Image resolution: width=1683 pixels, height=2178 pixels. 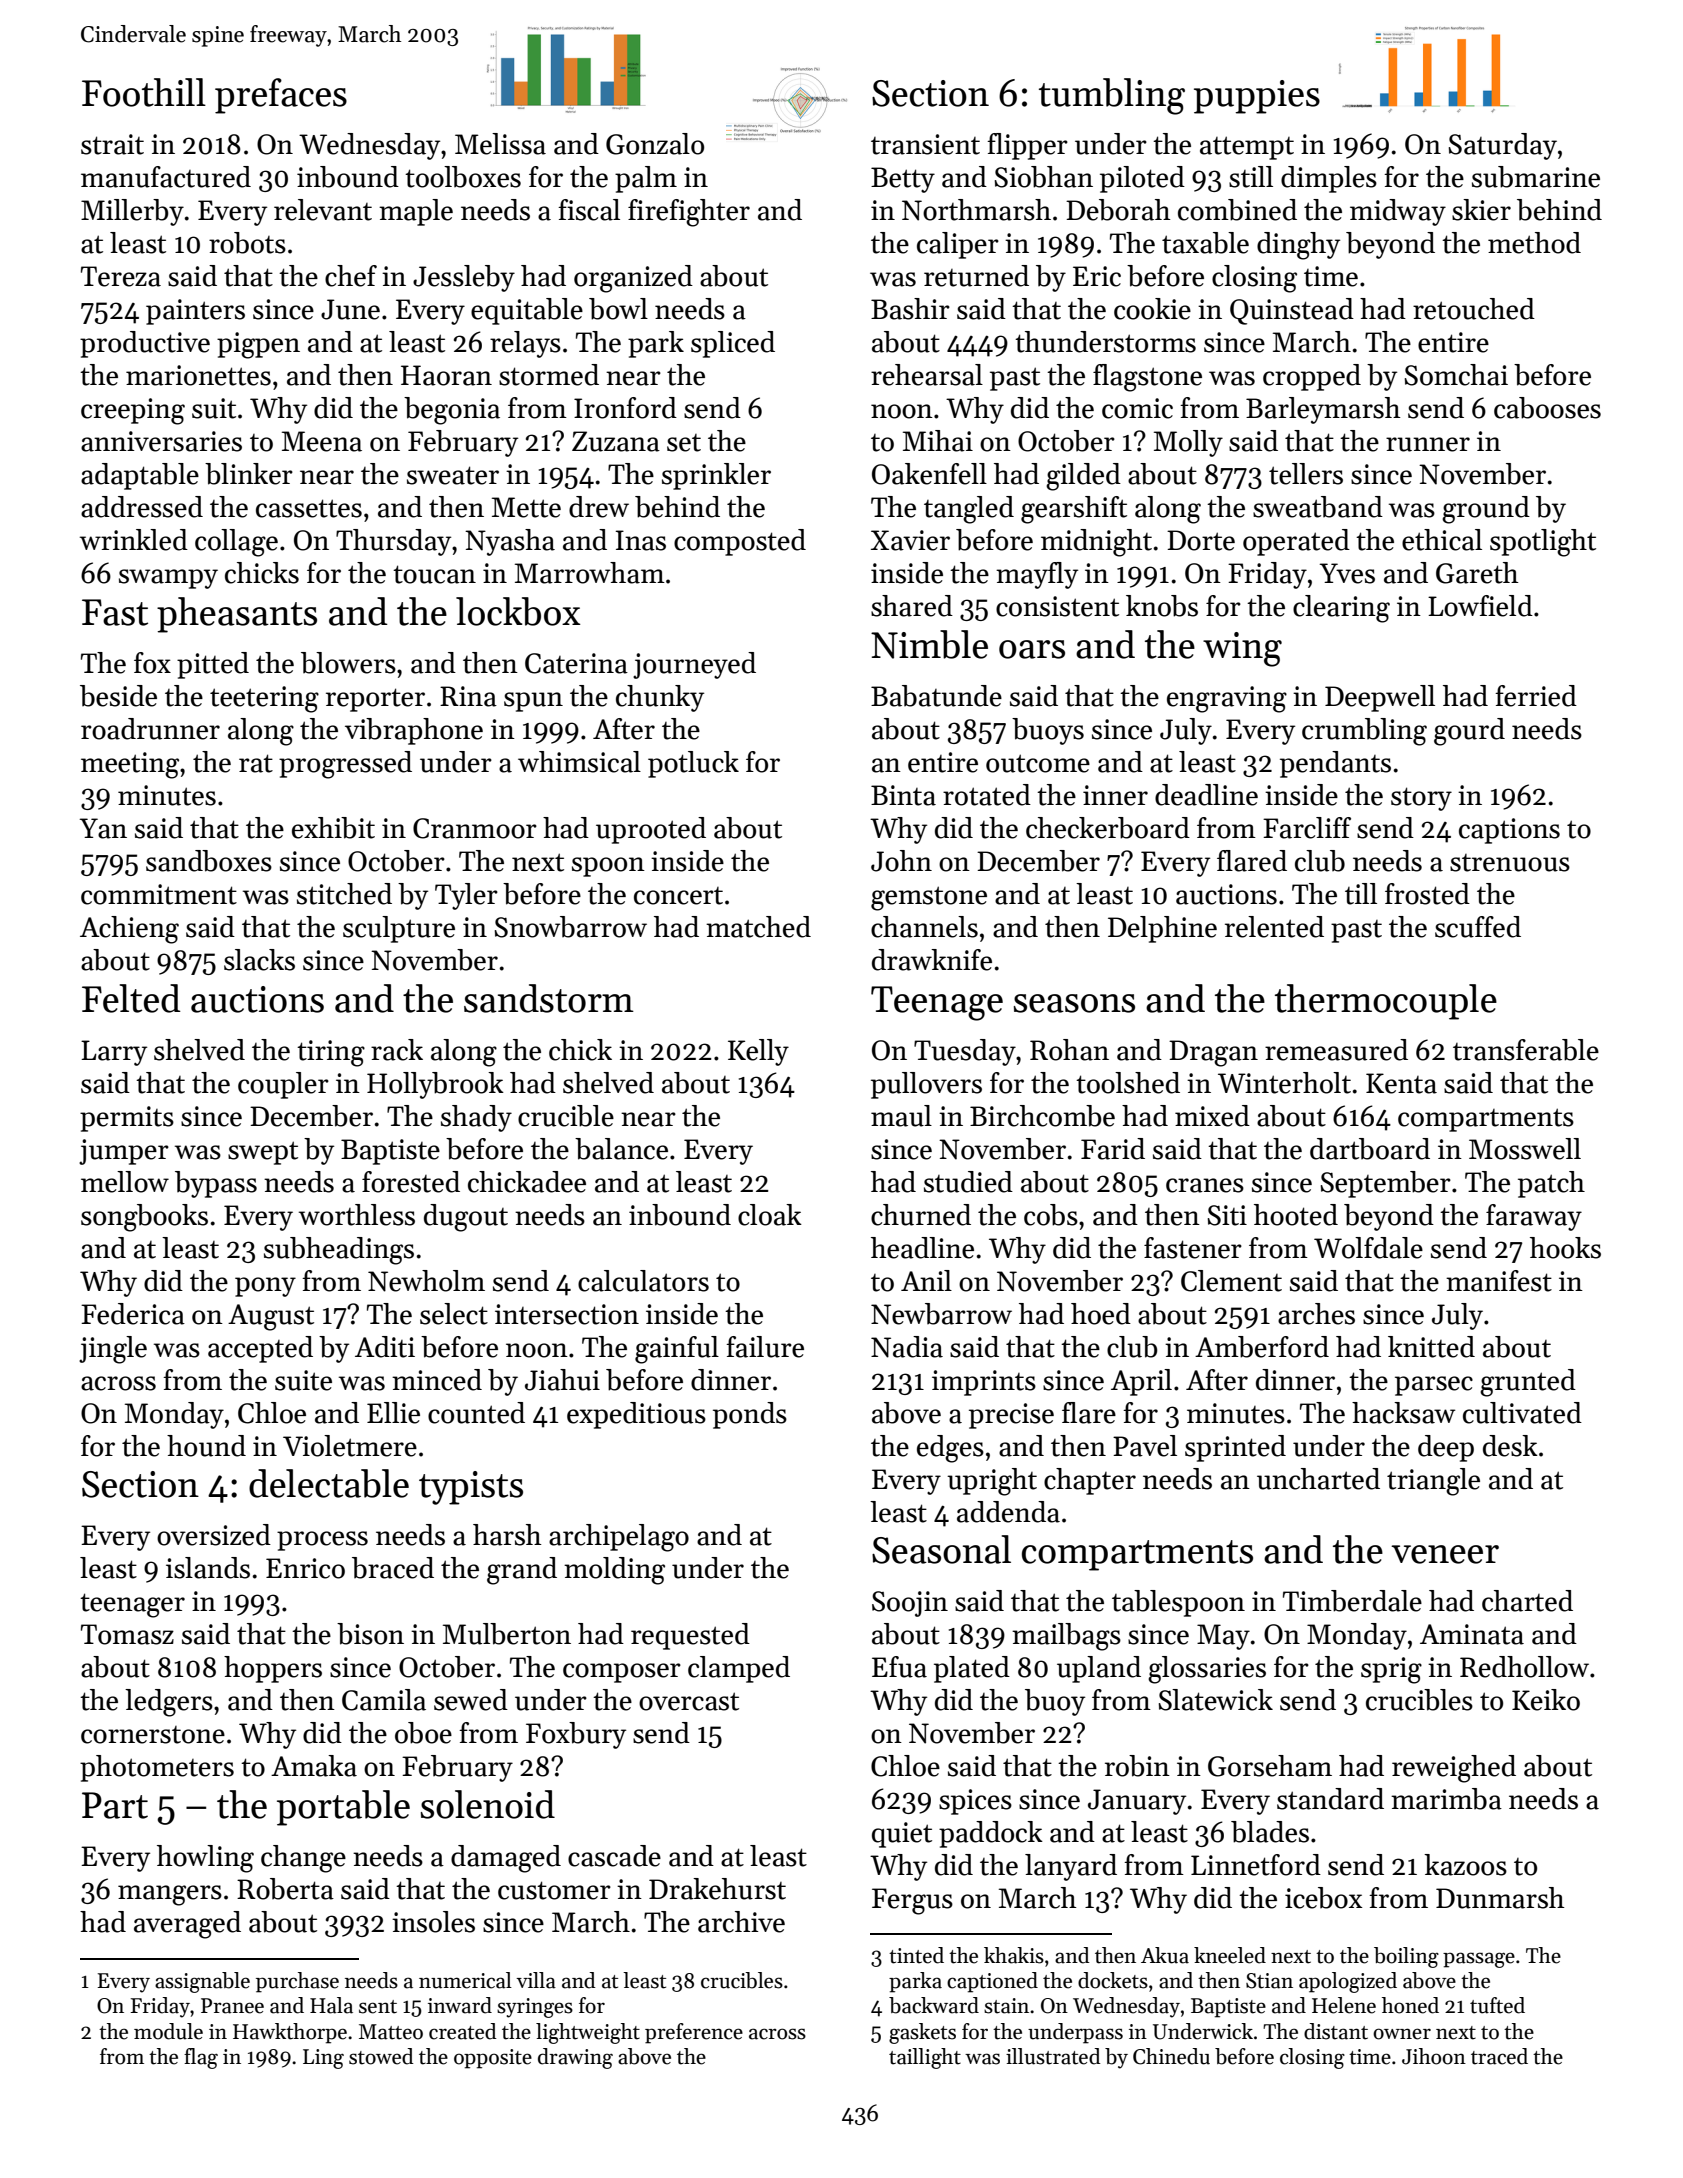 What do you see at coordinates (925, 144) in the document?
I see `transient` at bounding box center [925, 144].
